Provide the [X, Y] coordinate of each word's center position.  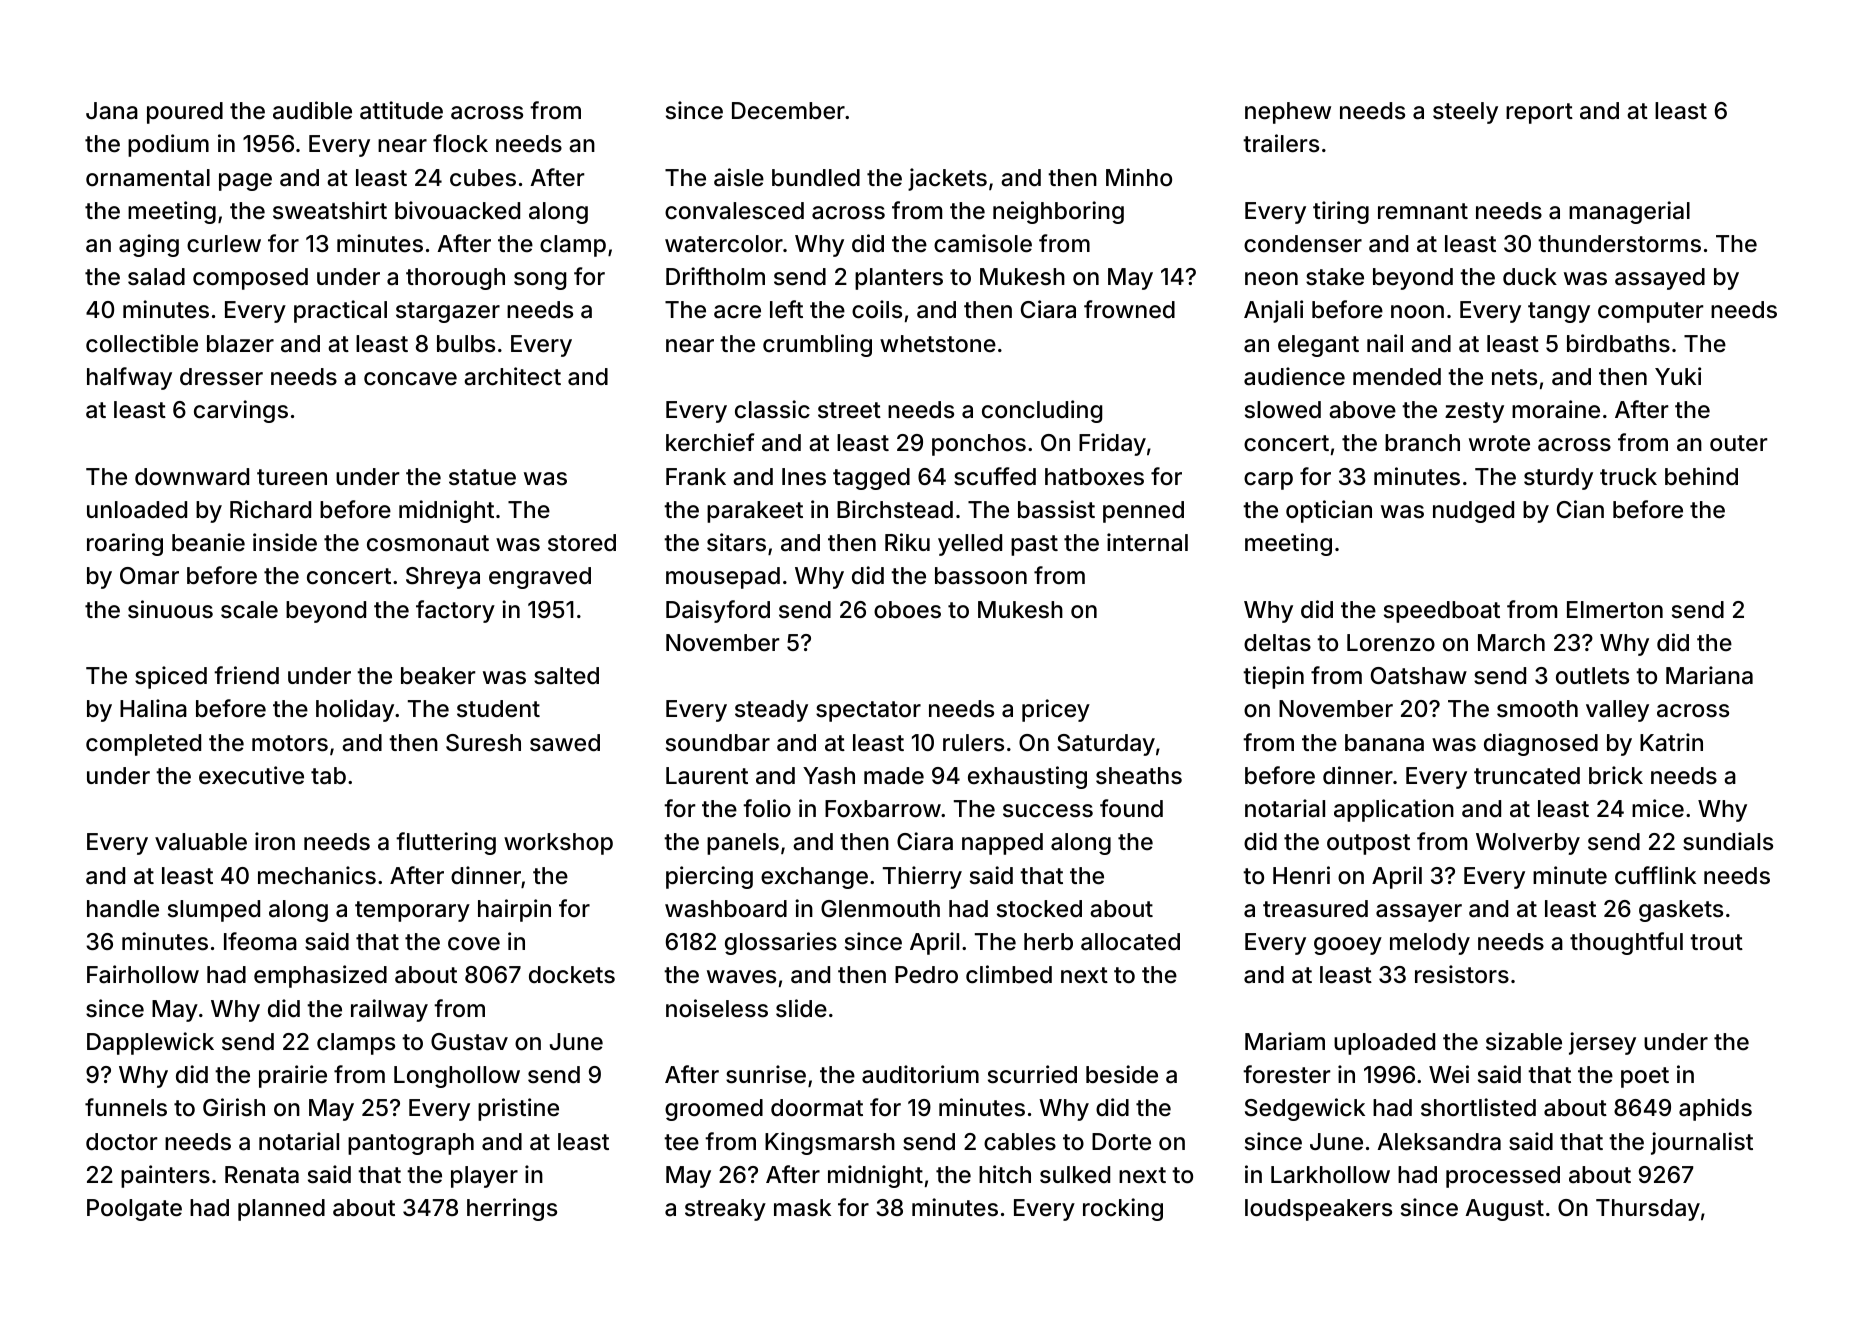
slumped [214, 911]
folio [767, 808]
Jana [112, 111]
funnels [126, 1107]
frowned [1129, 309]
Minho [1139, 177]
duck [1530, 277]
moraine [1556, 409]
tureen [292, 477]
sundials [1728, 841]
